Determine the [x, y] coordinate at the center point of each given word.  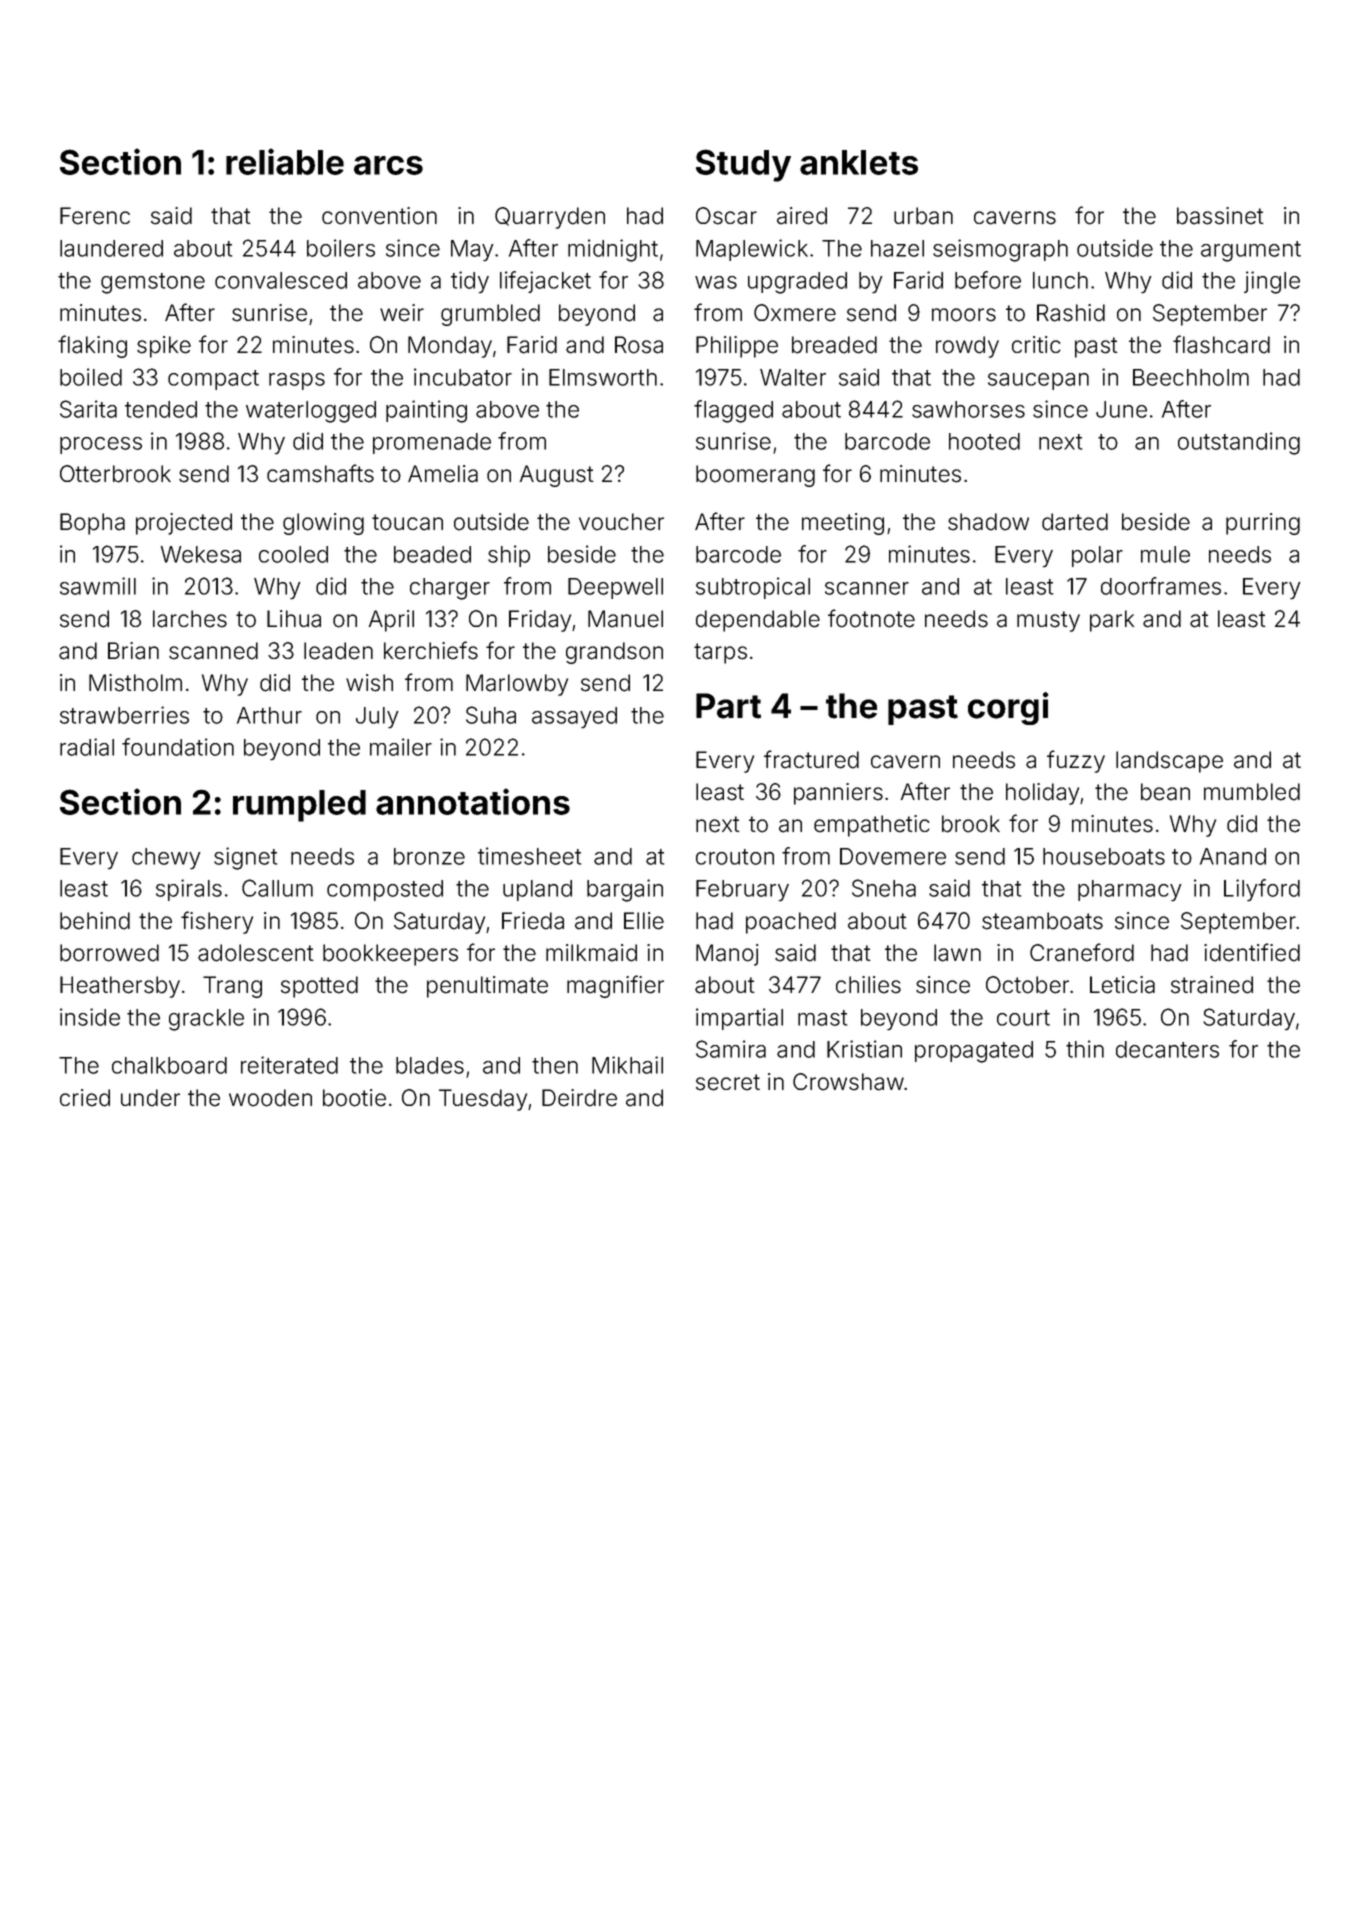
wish [369, 683]
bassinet [1220, 216]
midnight [613, 250]
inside [90, 1017]
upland [537, 890]
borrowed [109, 953]
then [555, 1065]
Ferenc [95, 216]
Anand [1233, 856]
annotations [473, 801]
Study [743, 165]
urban [923, 216]
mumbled [1252, 792]
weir [402, 313]
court [1023, 1018]
